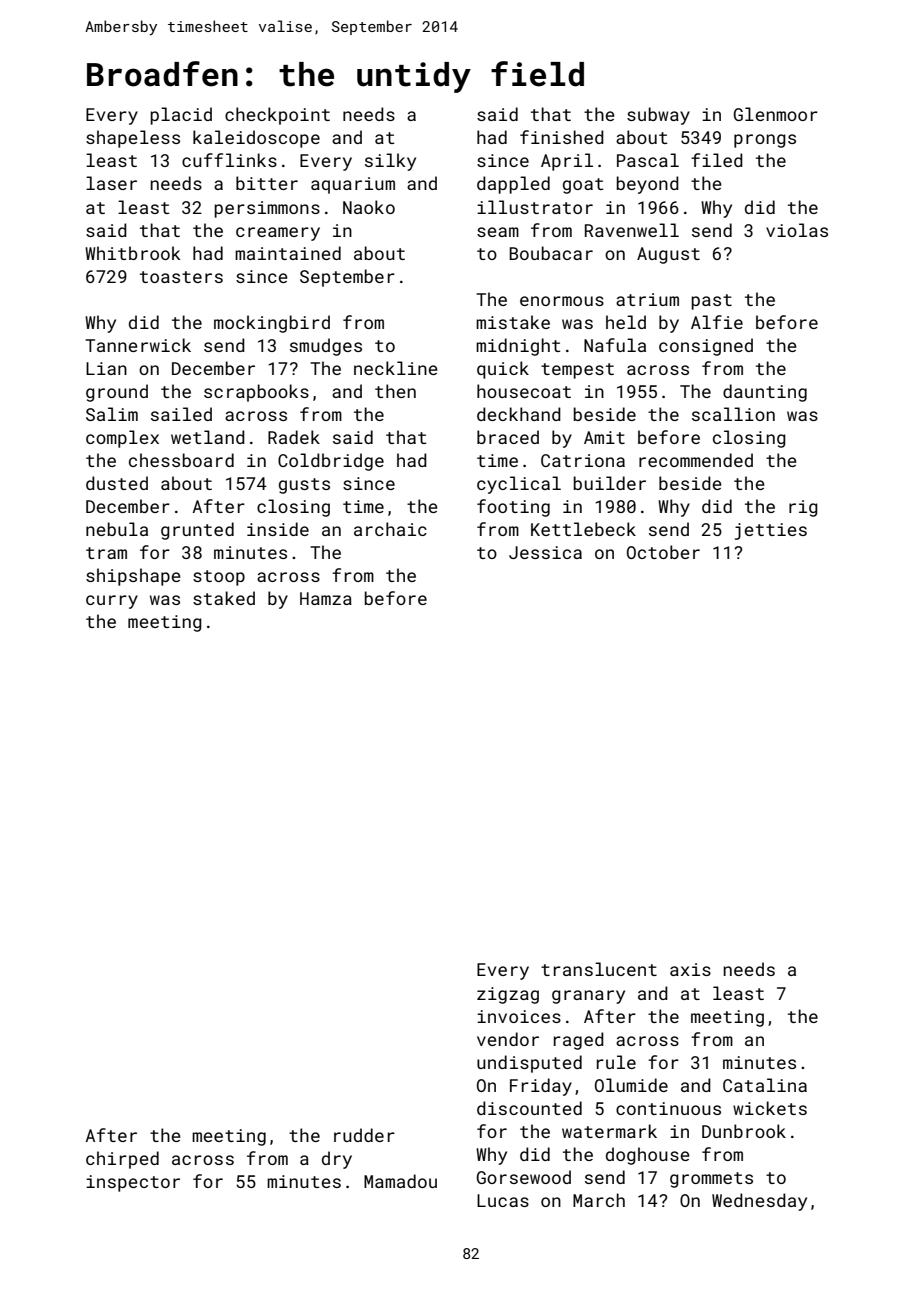 This screenshot has height=1308, width=924. I want to click on subway, so click(658, 116).
